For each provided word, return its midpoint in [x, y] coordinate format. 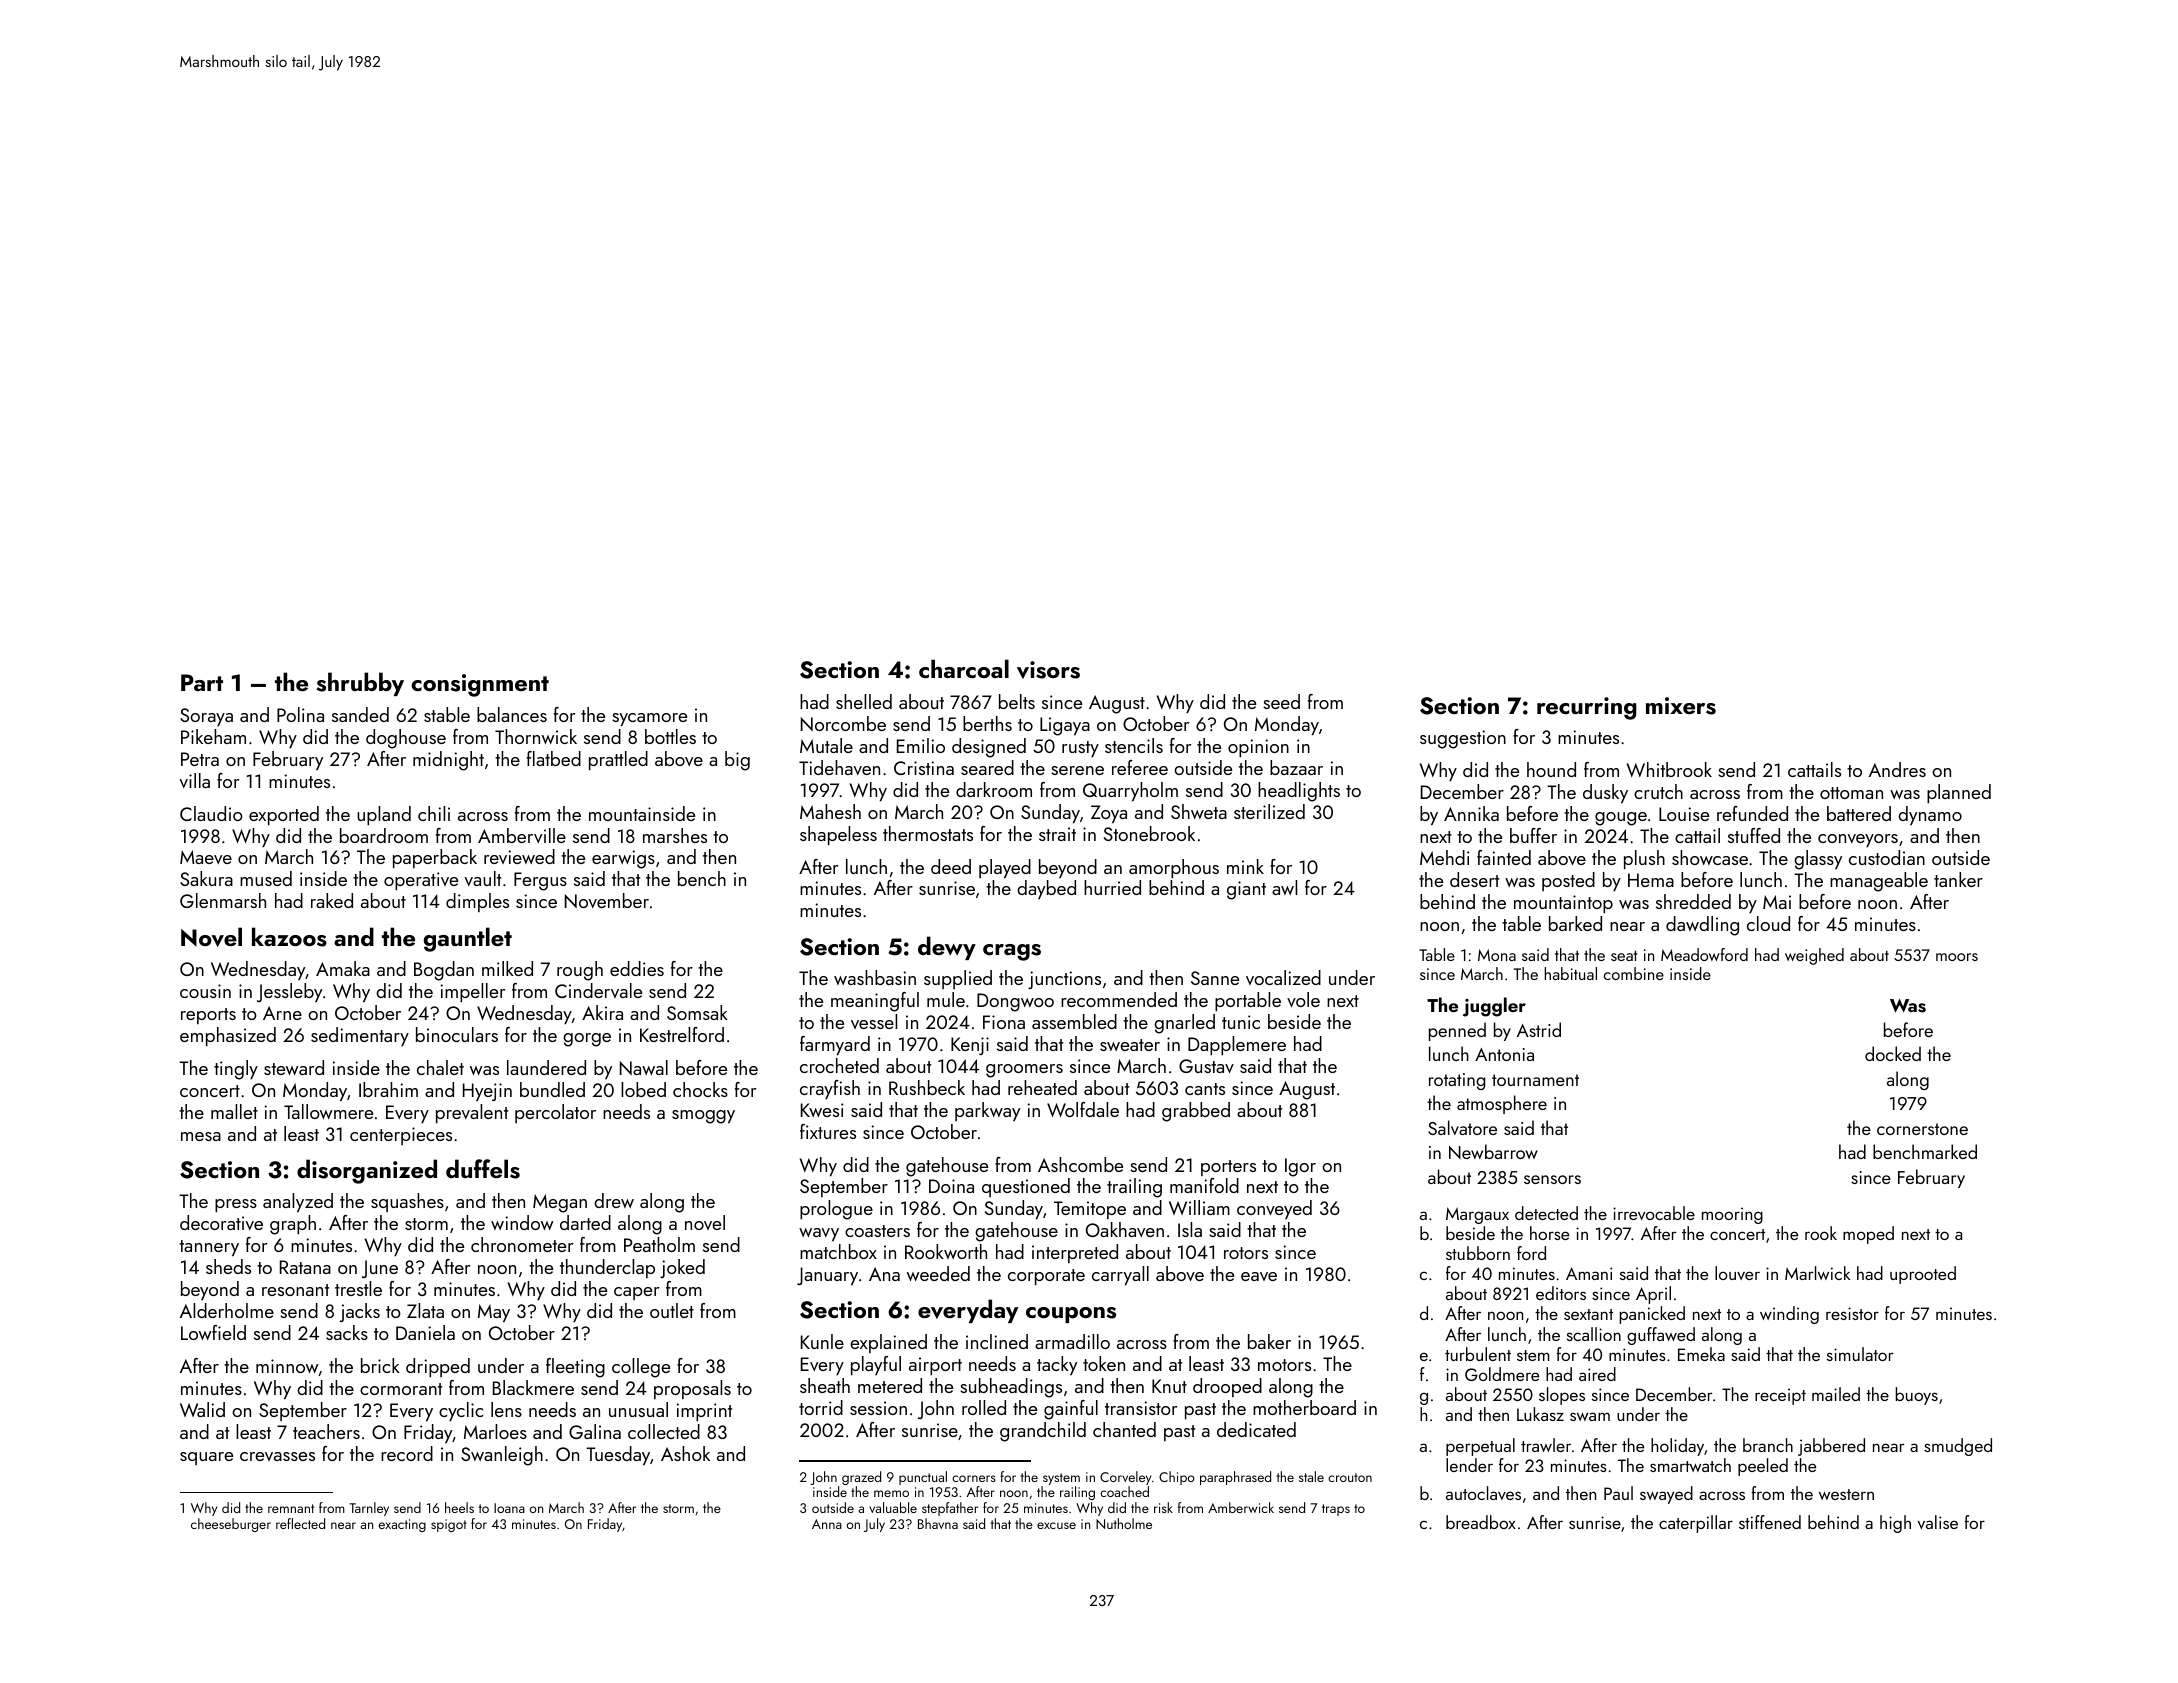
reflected [300, 1523]
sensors [1552, 1179]
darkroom [994, 789]
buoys [1916, 1396]
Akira [602, 1012]
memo [891, 1493]
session [878, 1408]
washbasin [875, 977]
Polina [300, 714]
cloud [1768, 923]
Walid [202, 1409]
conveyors [1858, 840]
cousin [205, 991]
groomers [1024, 1071]
